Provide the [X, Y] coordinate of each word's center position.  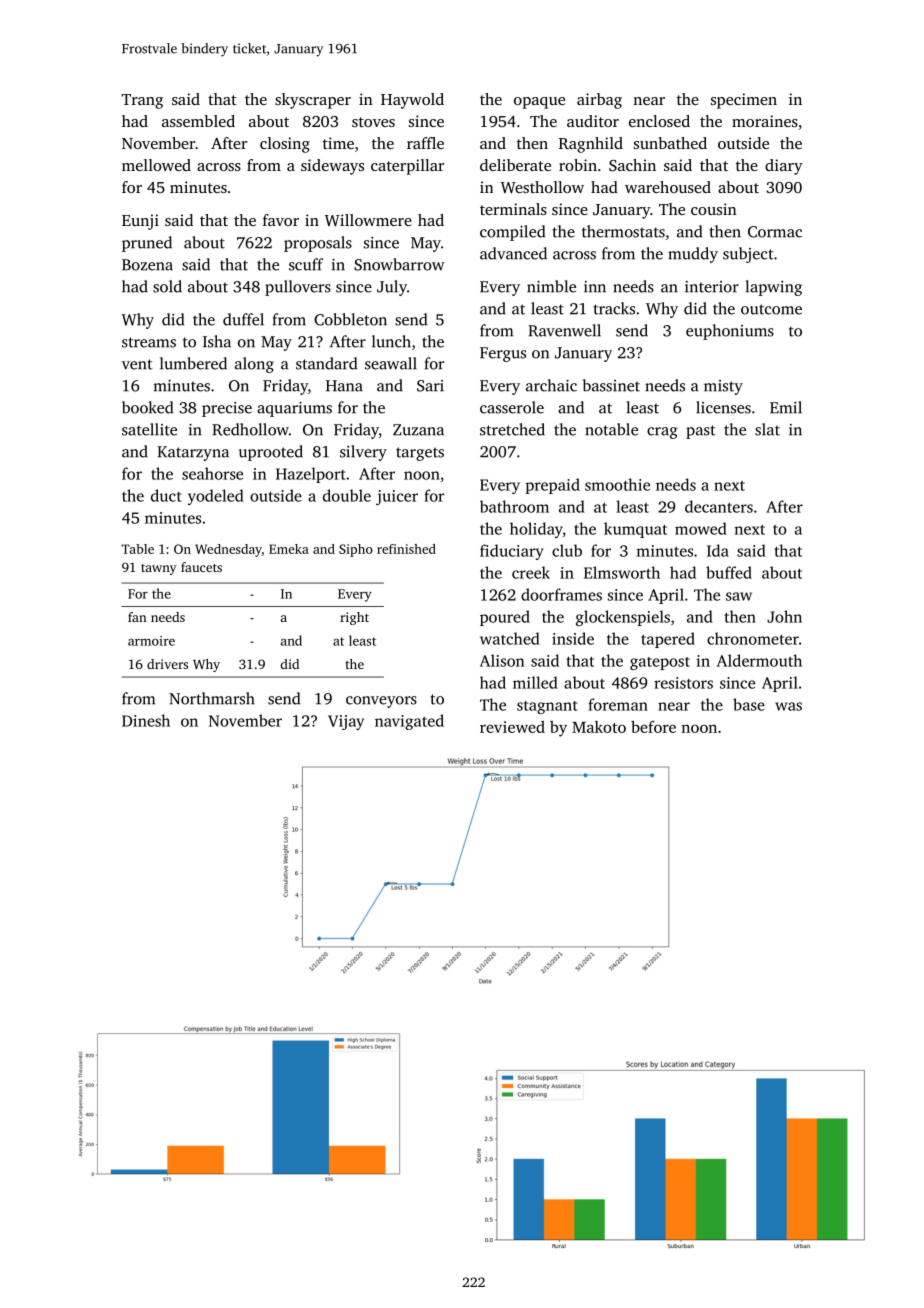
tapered [668, 640]
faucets [201, 567]
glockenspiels [623, 618]
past [701, 432]
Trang [142, 101]
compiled [512, 233]
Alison [502, 660]
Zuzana [418, 430]
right [354, 618]
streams [149, 342]
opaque [539, 103]
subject [748, 255]
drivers [167, 664]
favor [281, 220]
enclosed [659, 121]
